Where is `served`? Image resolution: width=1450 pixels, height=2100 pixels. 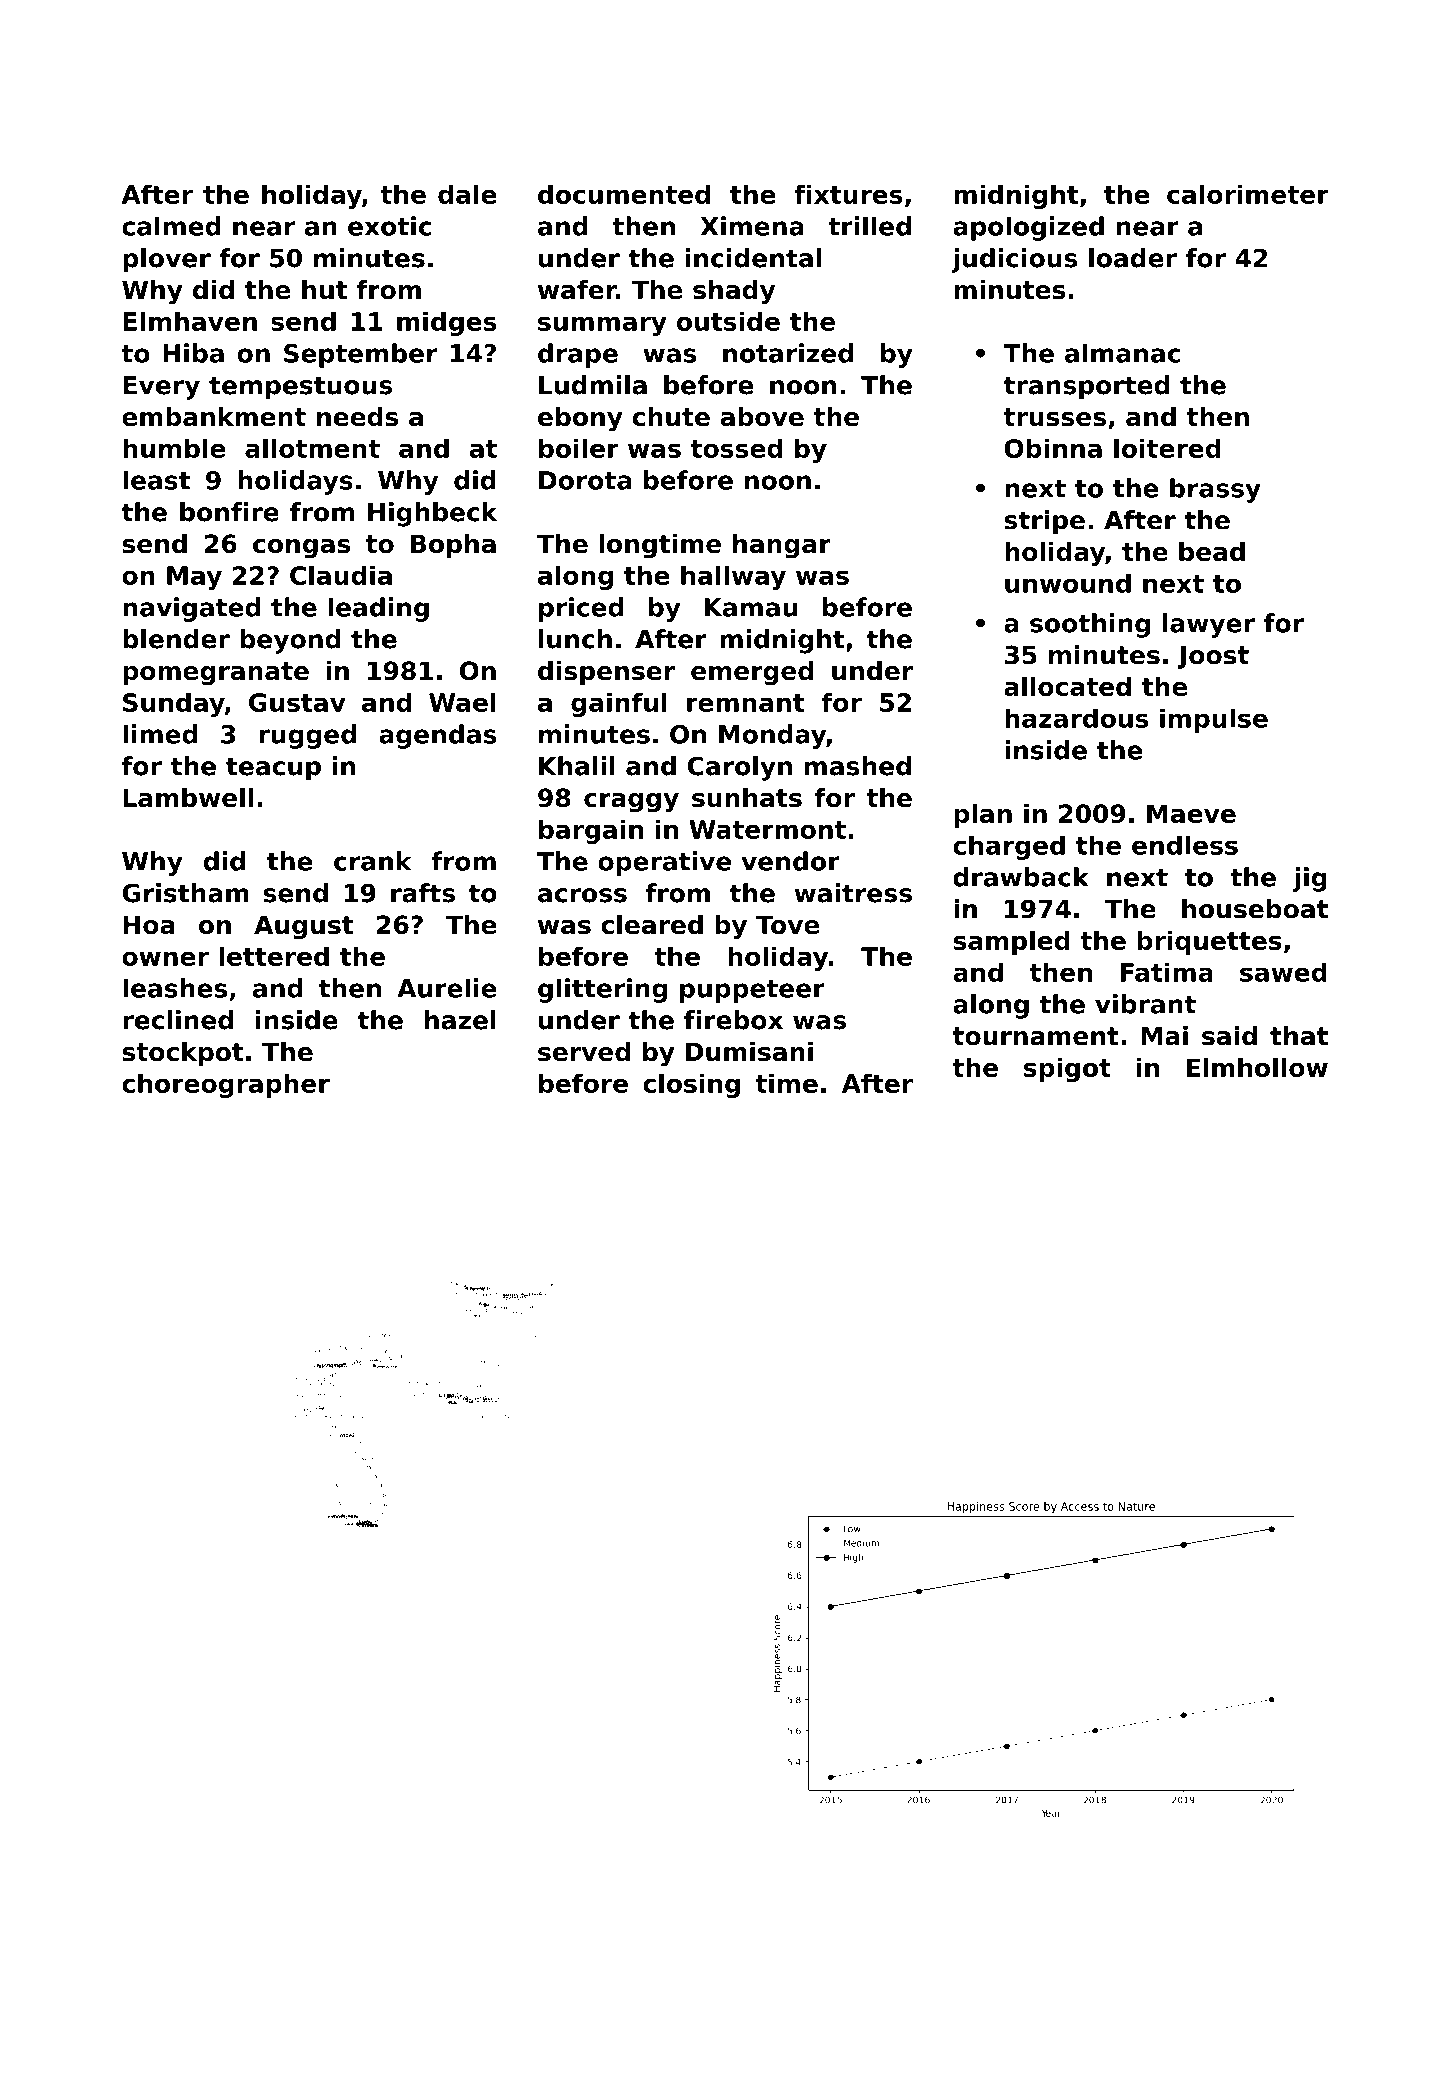 served is located at coordinates (584, 1052).
